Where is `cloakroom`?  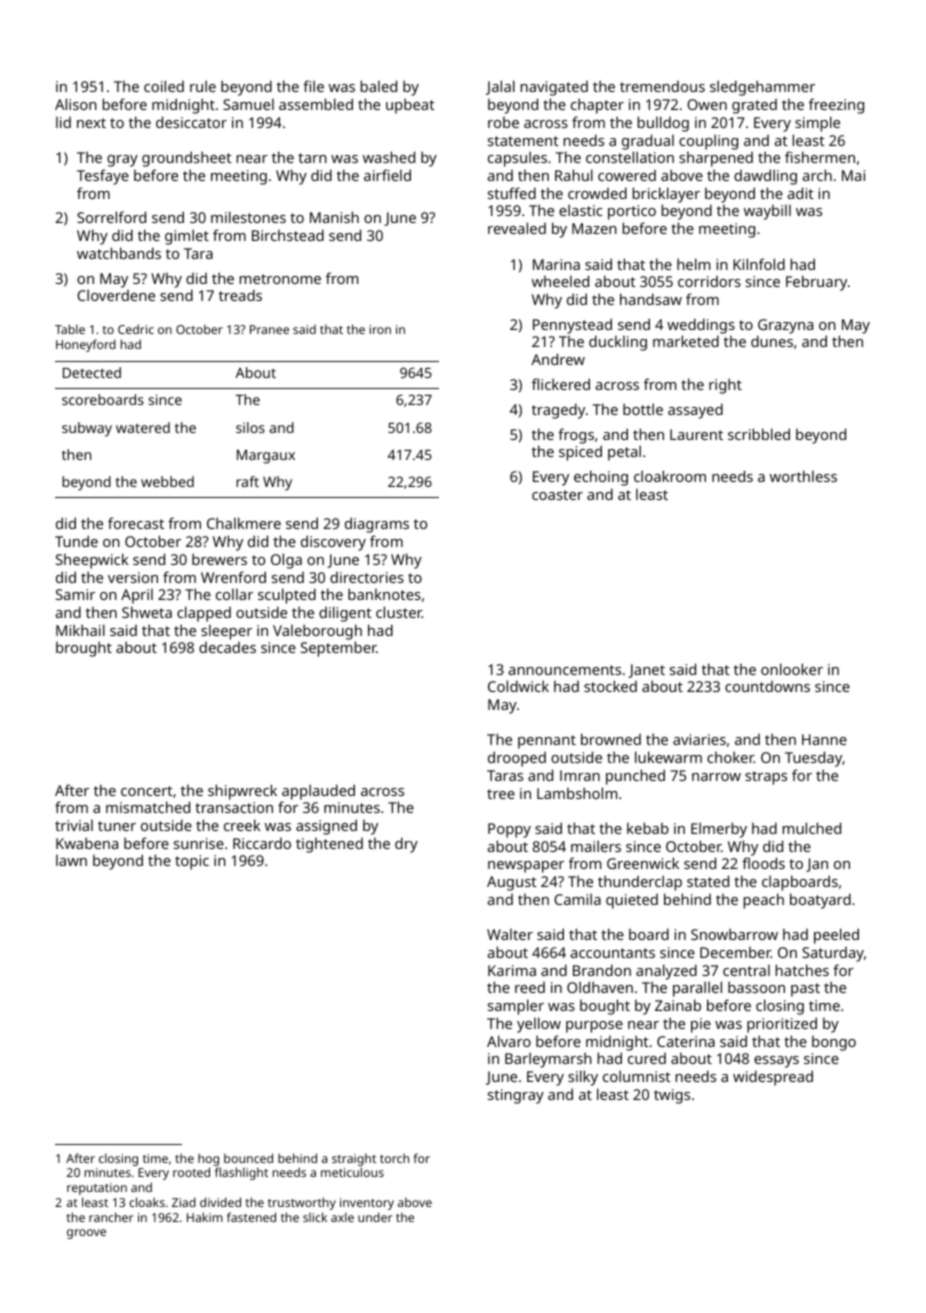 cloakroom is located at coordinates (670, 476).
